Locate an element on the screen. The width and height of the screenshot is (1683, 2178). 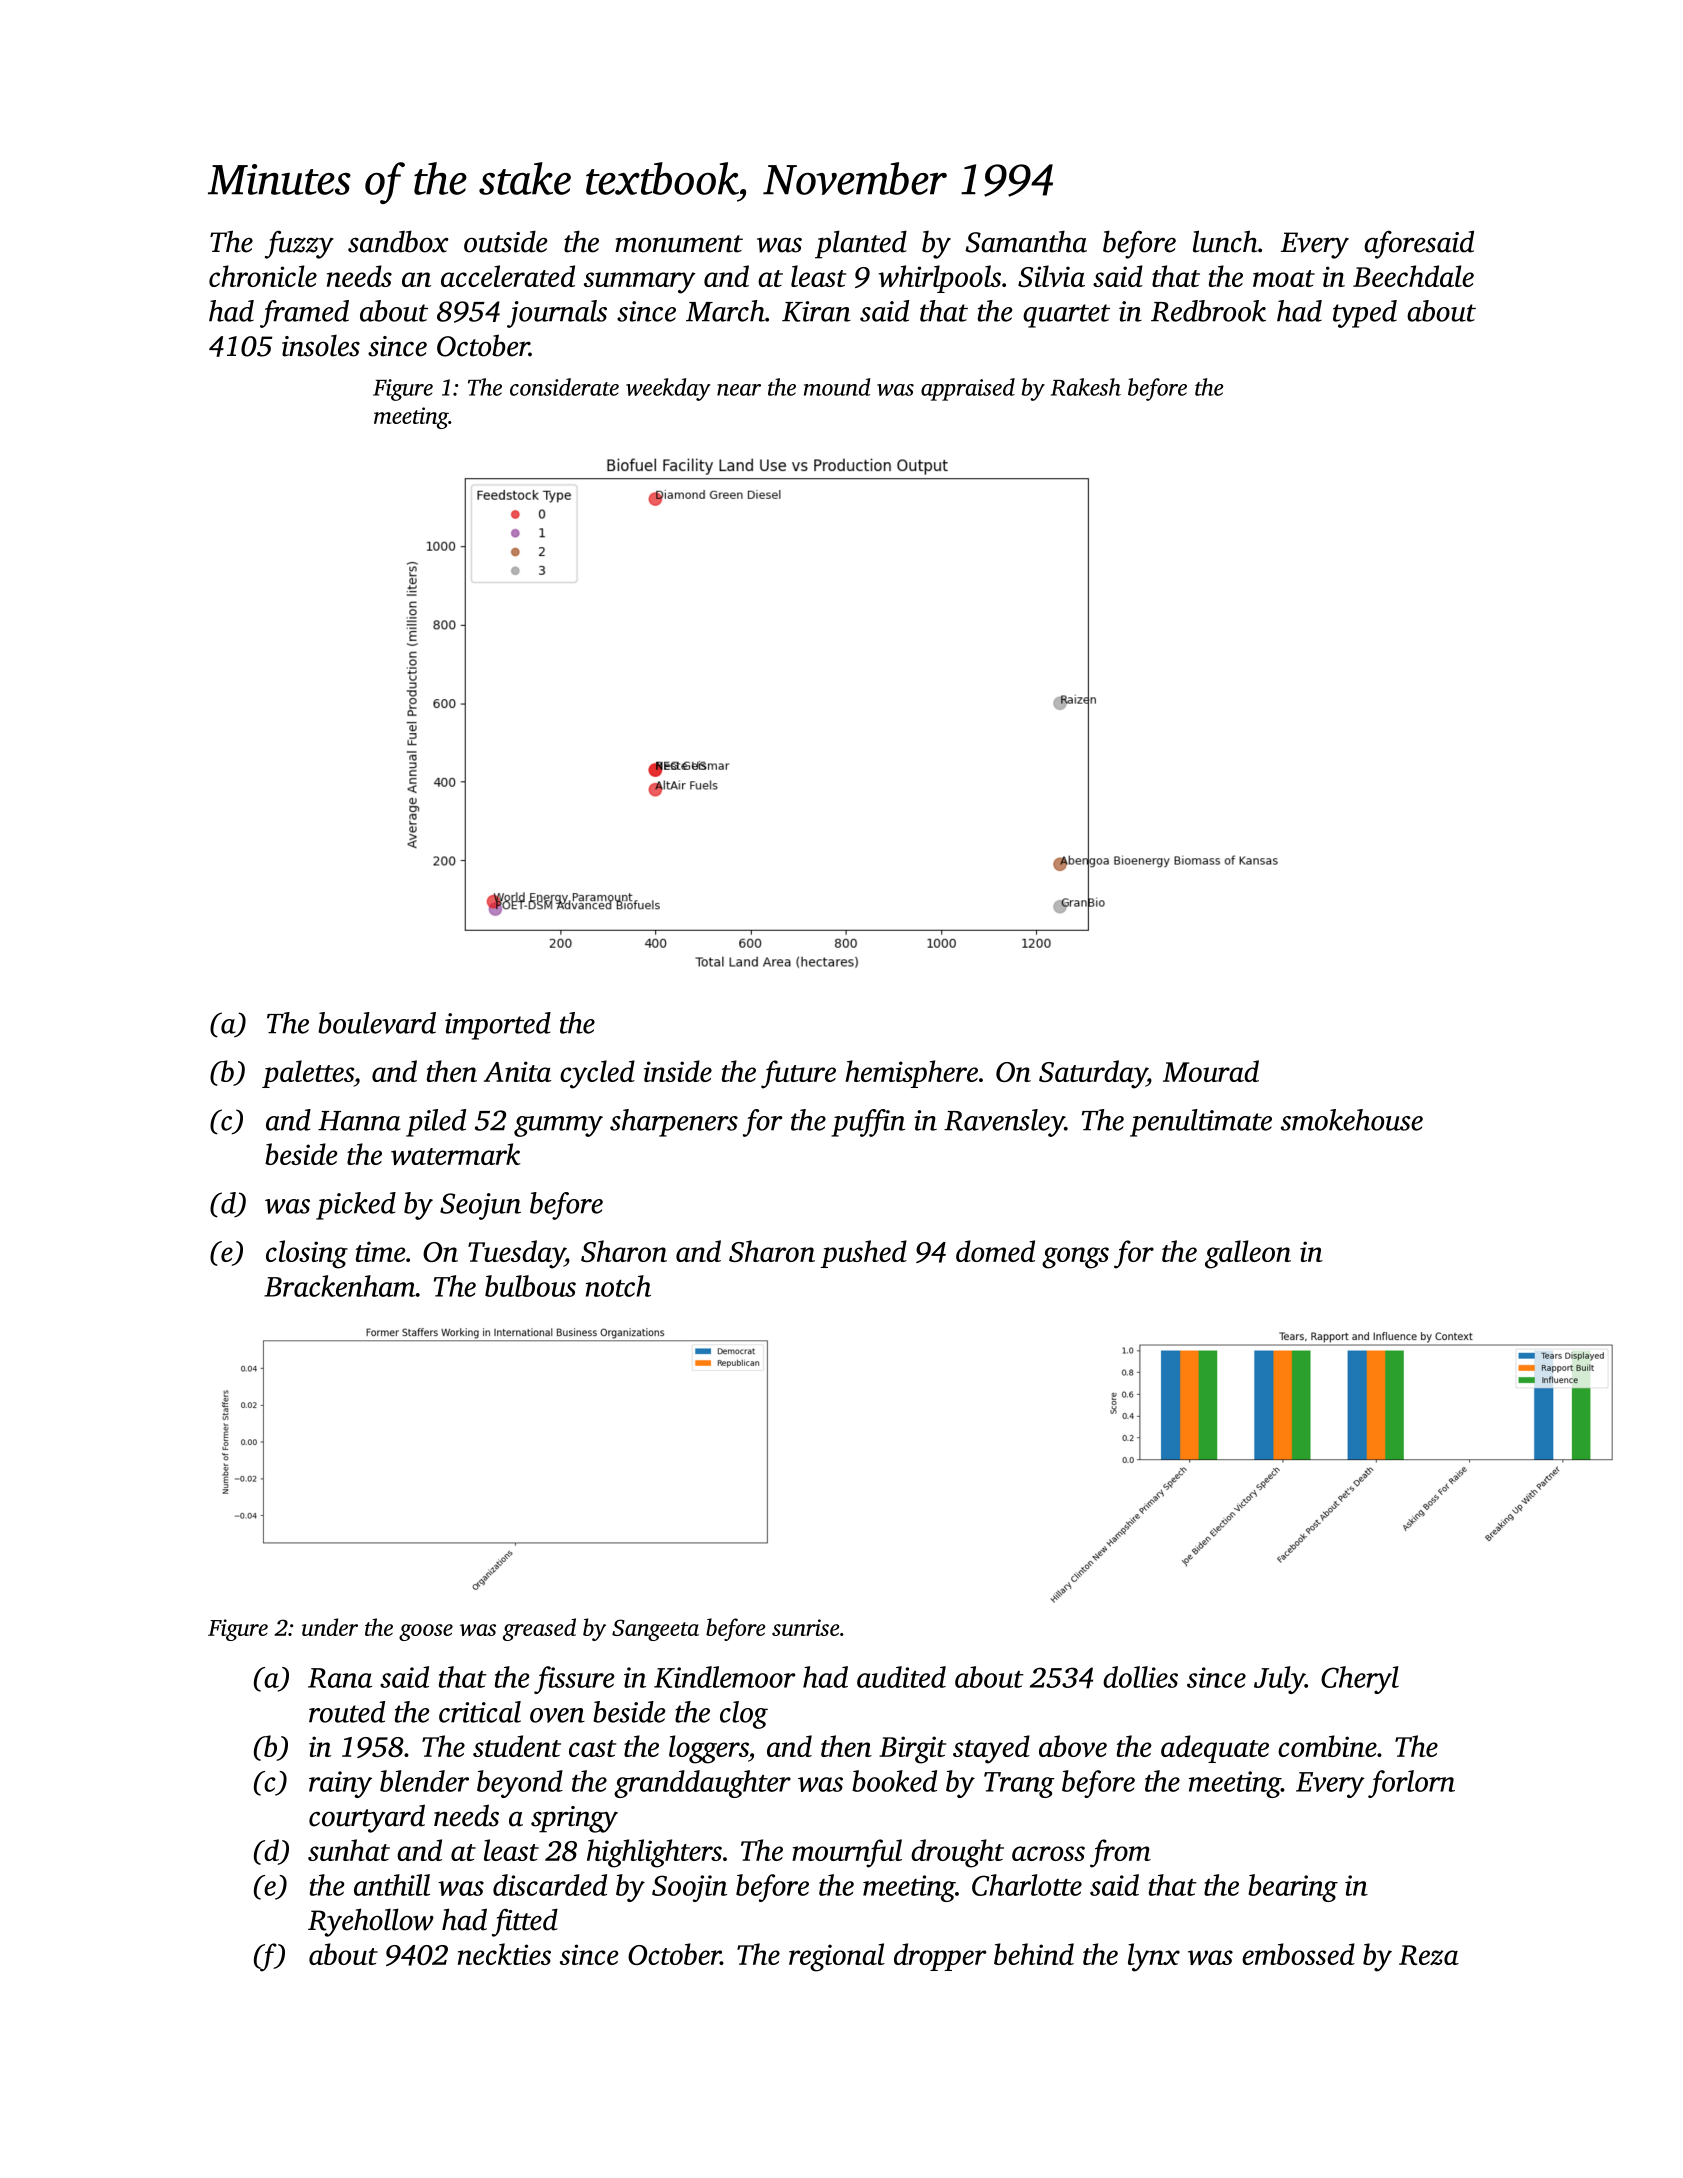
future is located at coordinates (798, 1074).
